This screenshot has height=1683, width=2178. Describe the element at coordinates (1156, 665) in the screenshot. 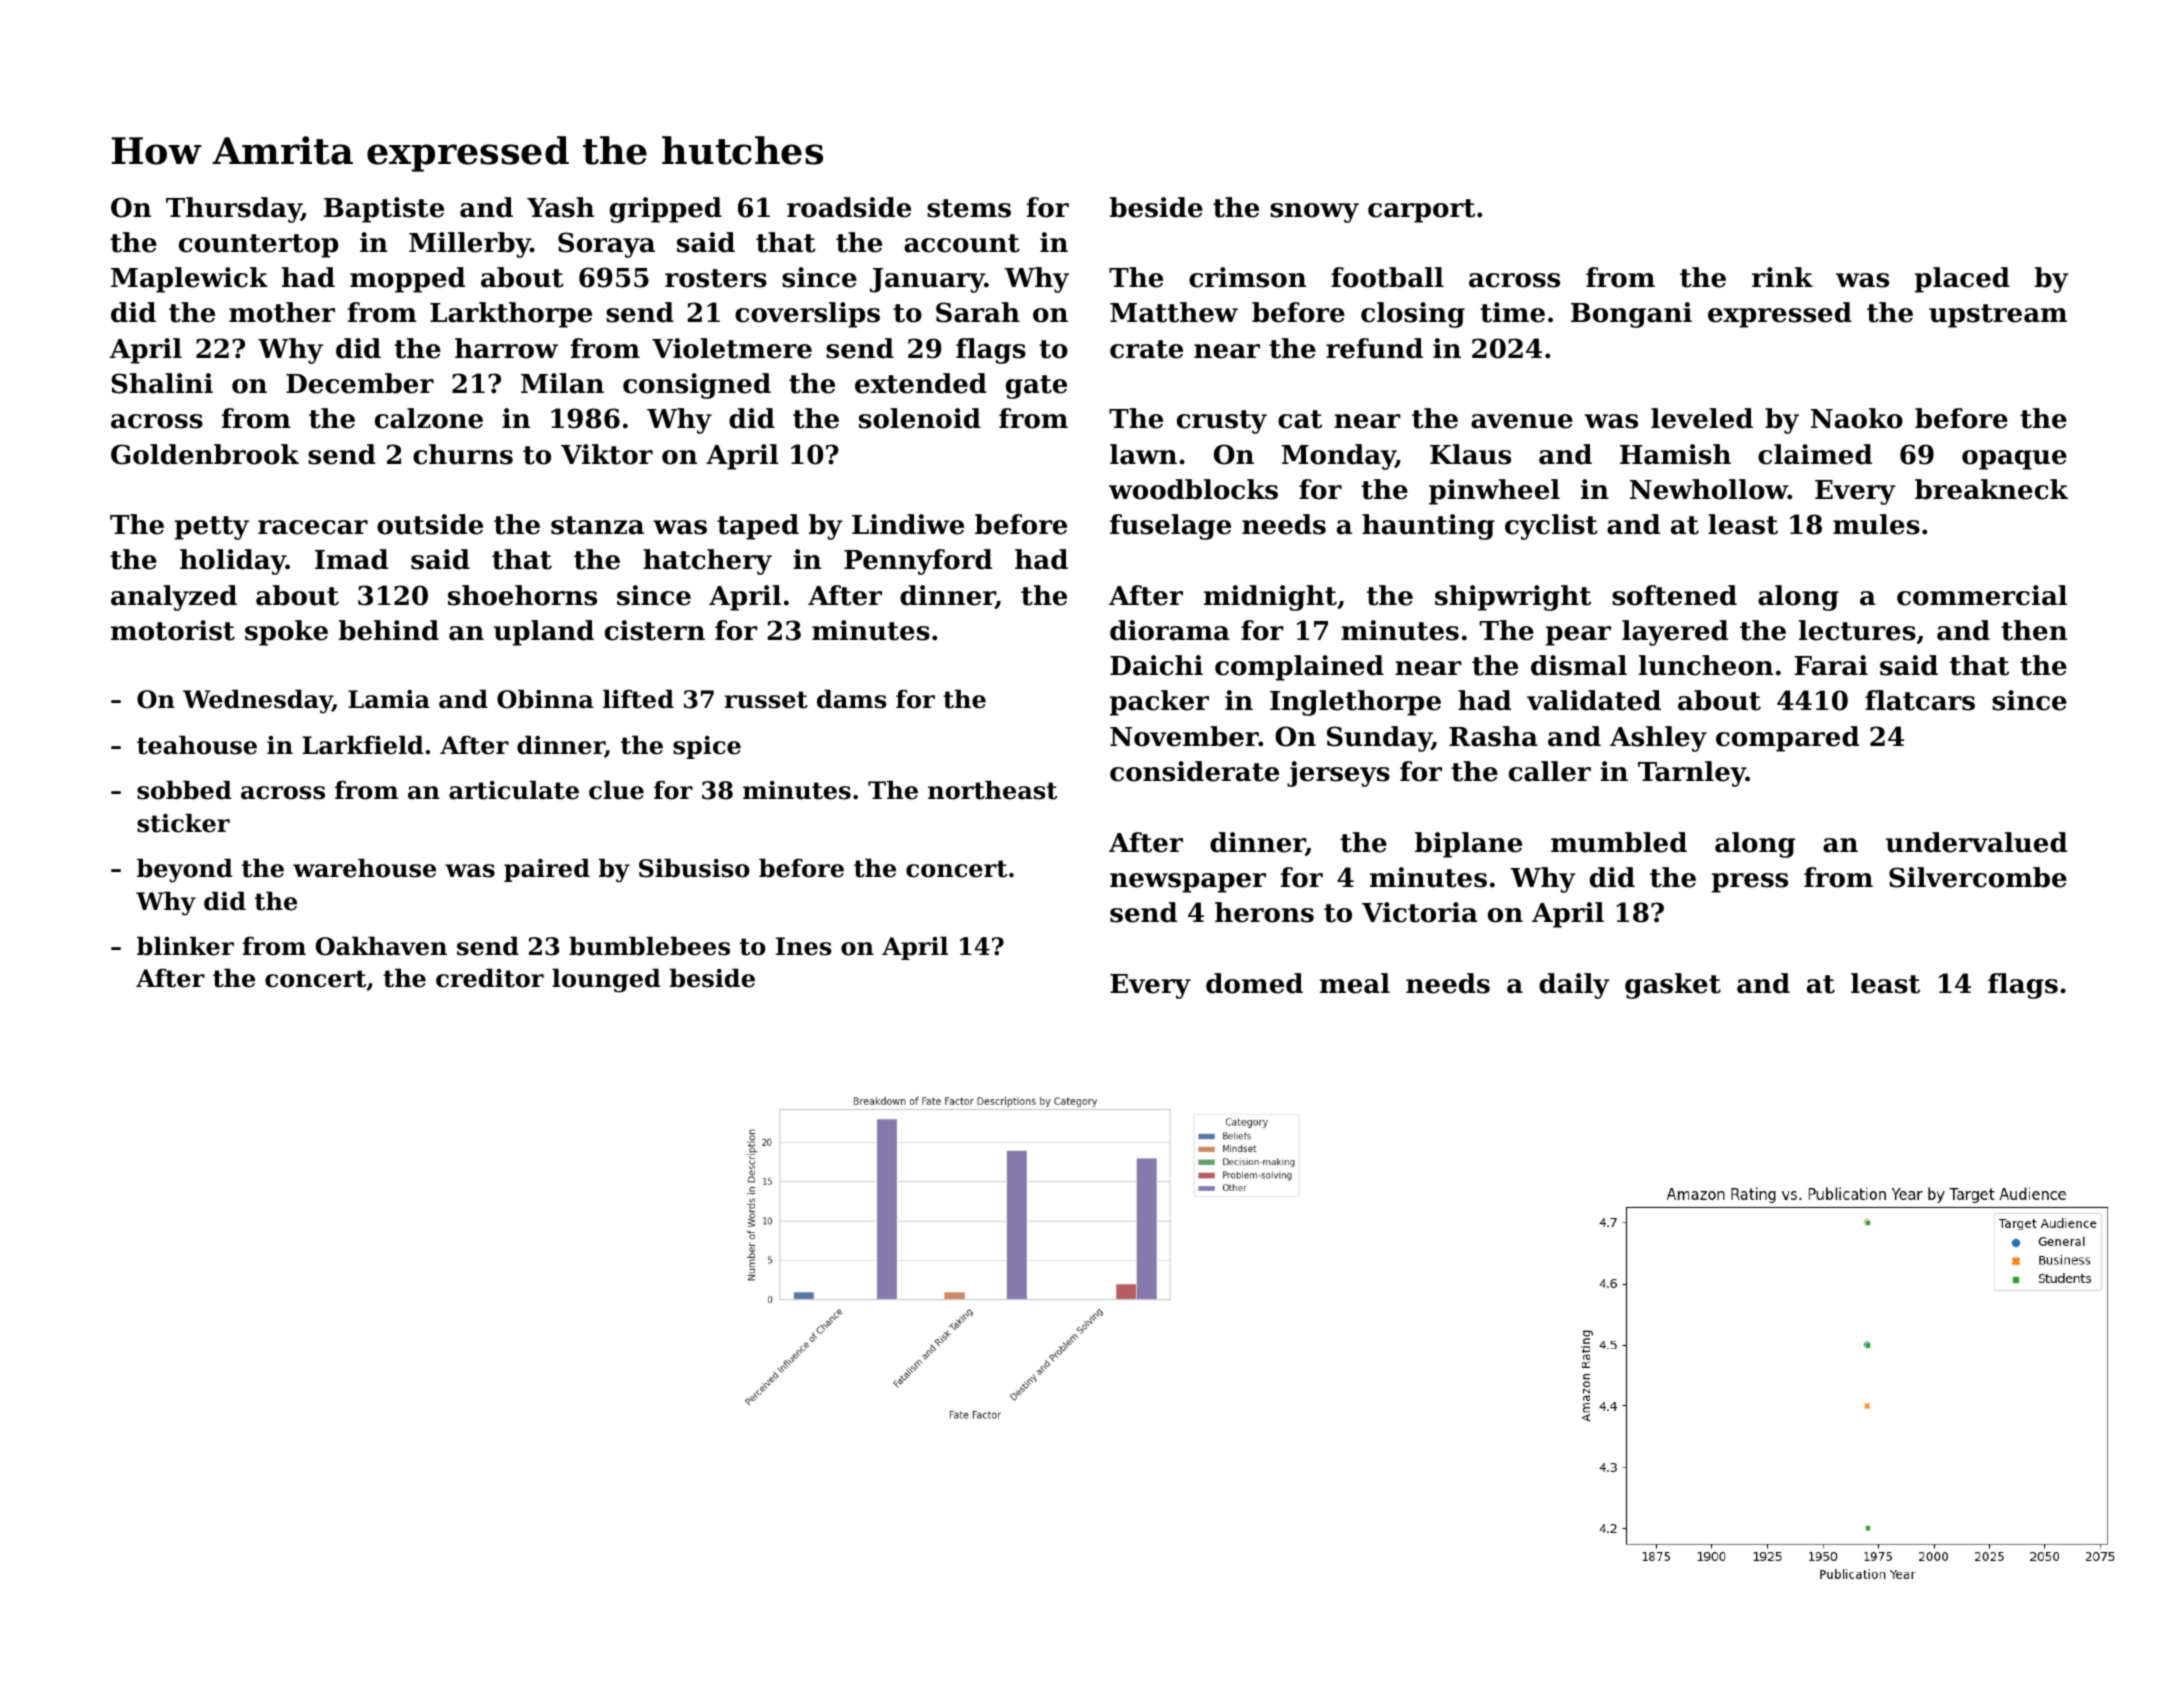

I see `Daichi` at that location.
